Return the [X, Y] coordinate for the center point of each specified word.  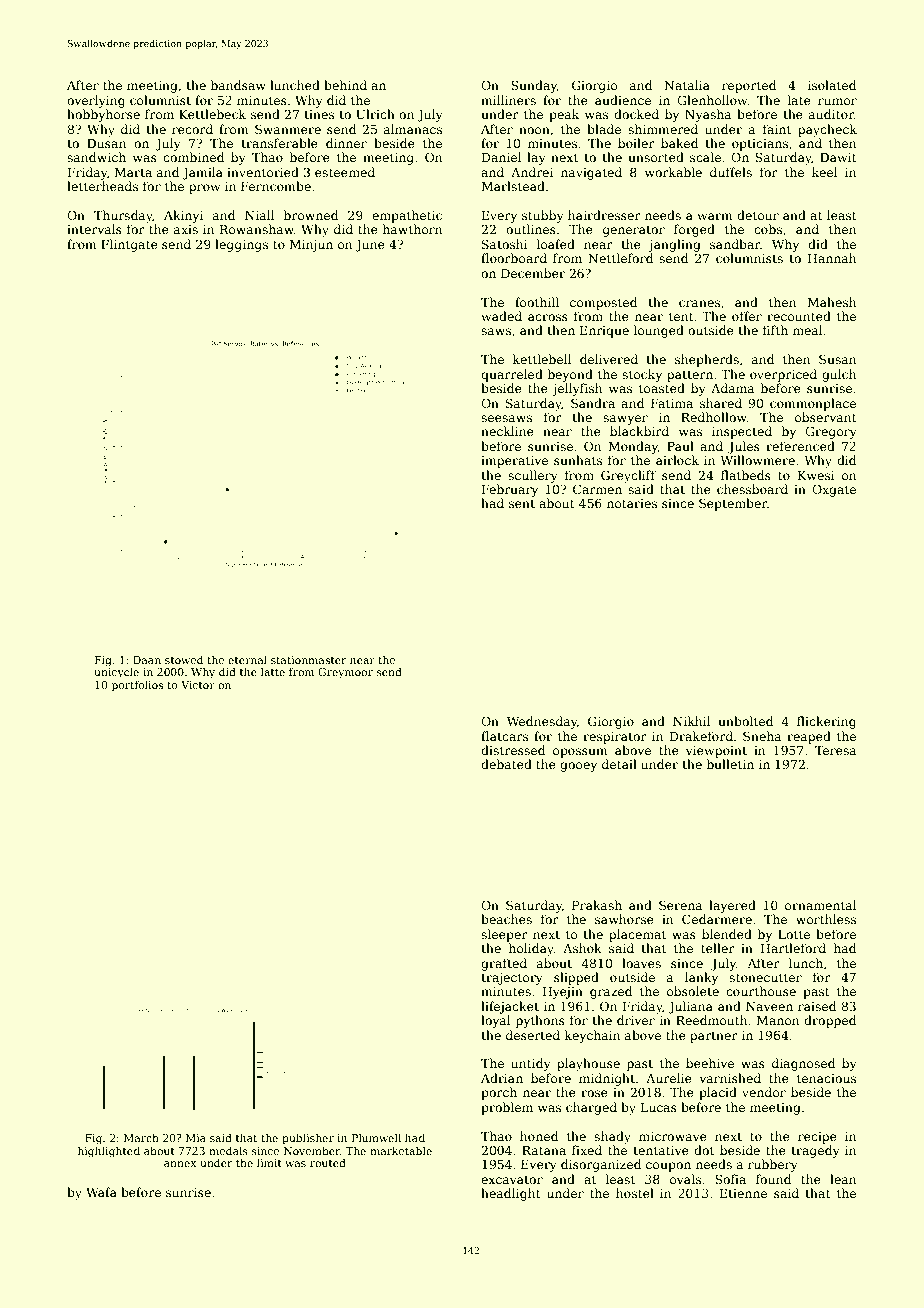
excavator [512, 1180]
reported [749, 86]
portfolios [137, 685]
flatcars [504, 736]
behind [345, 85]
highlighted [109, 1152]
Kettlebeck [212, 114]
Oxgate [834, 490]
